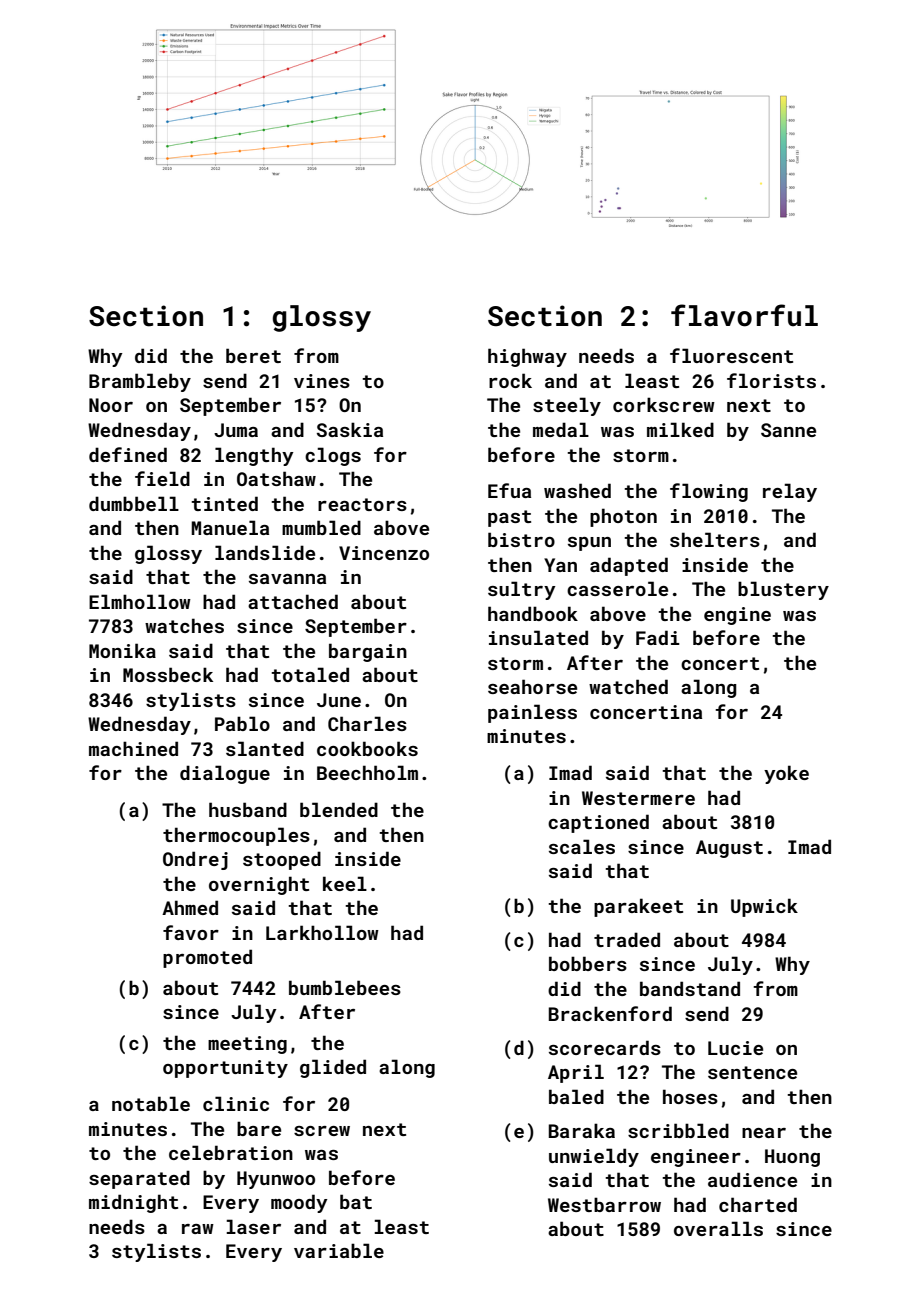 The image size is (924, 1314). What do you see at coordinates (788, 430) in the screenshot?
I see `Sanne` at bounding box center [788, 430].
